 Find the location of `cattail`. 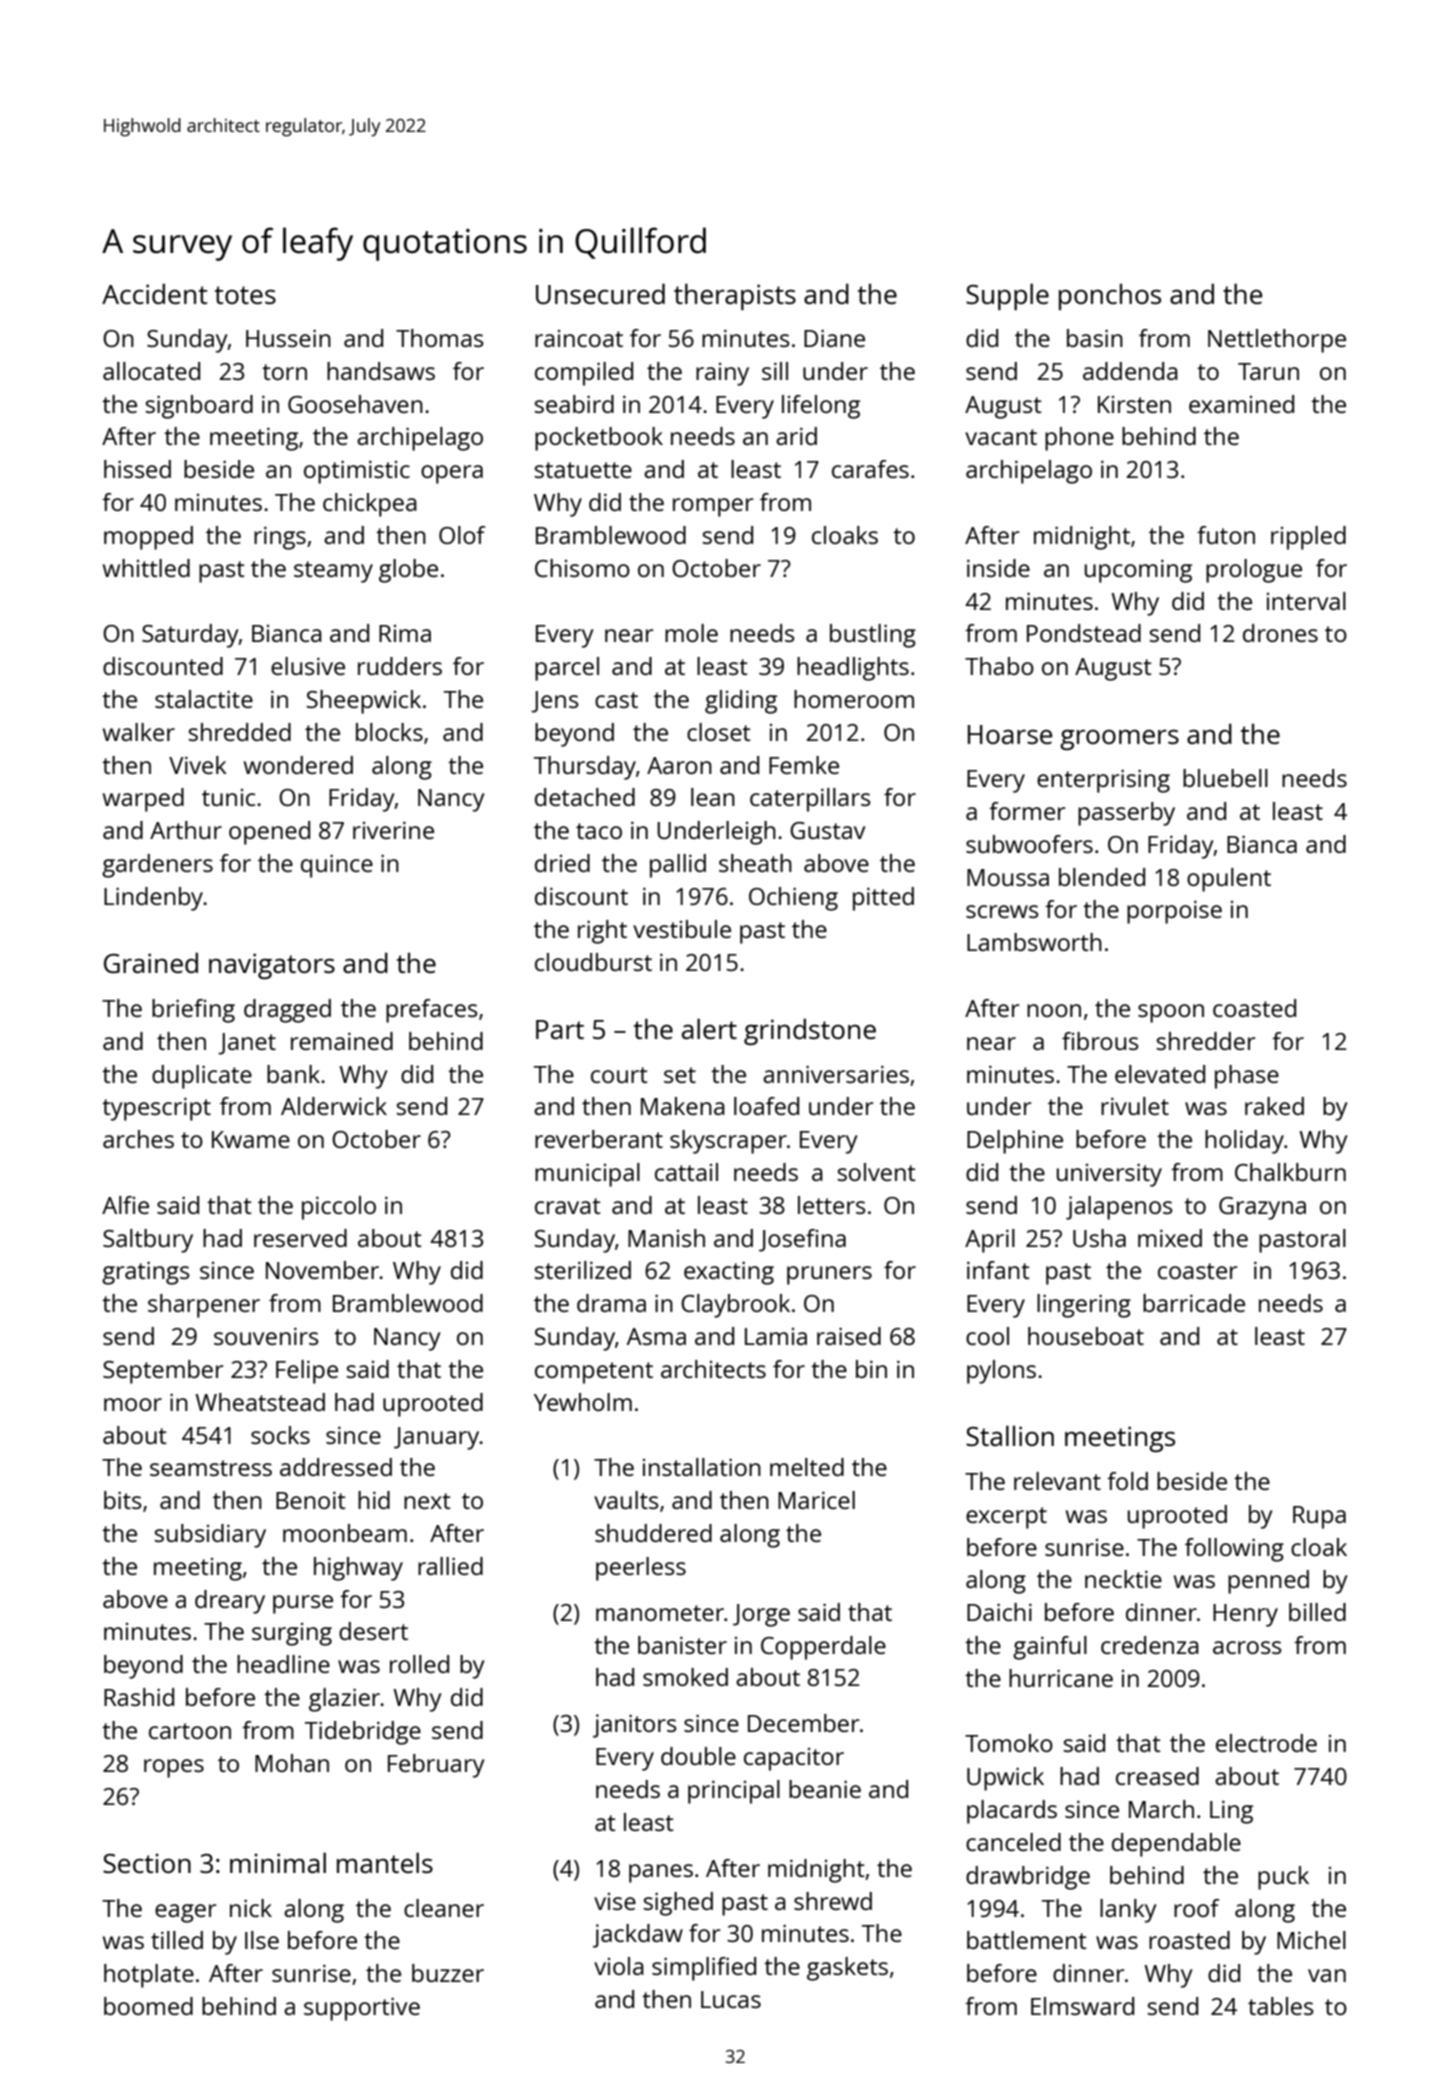

cattail is located at coordinates (686, 1172).
